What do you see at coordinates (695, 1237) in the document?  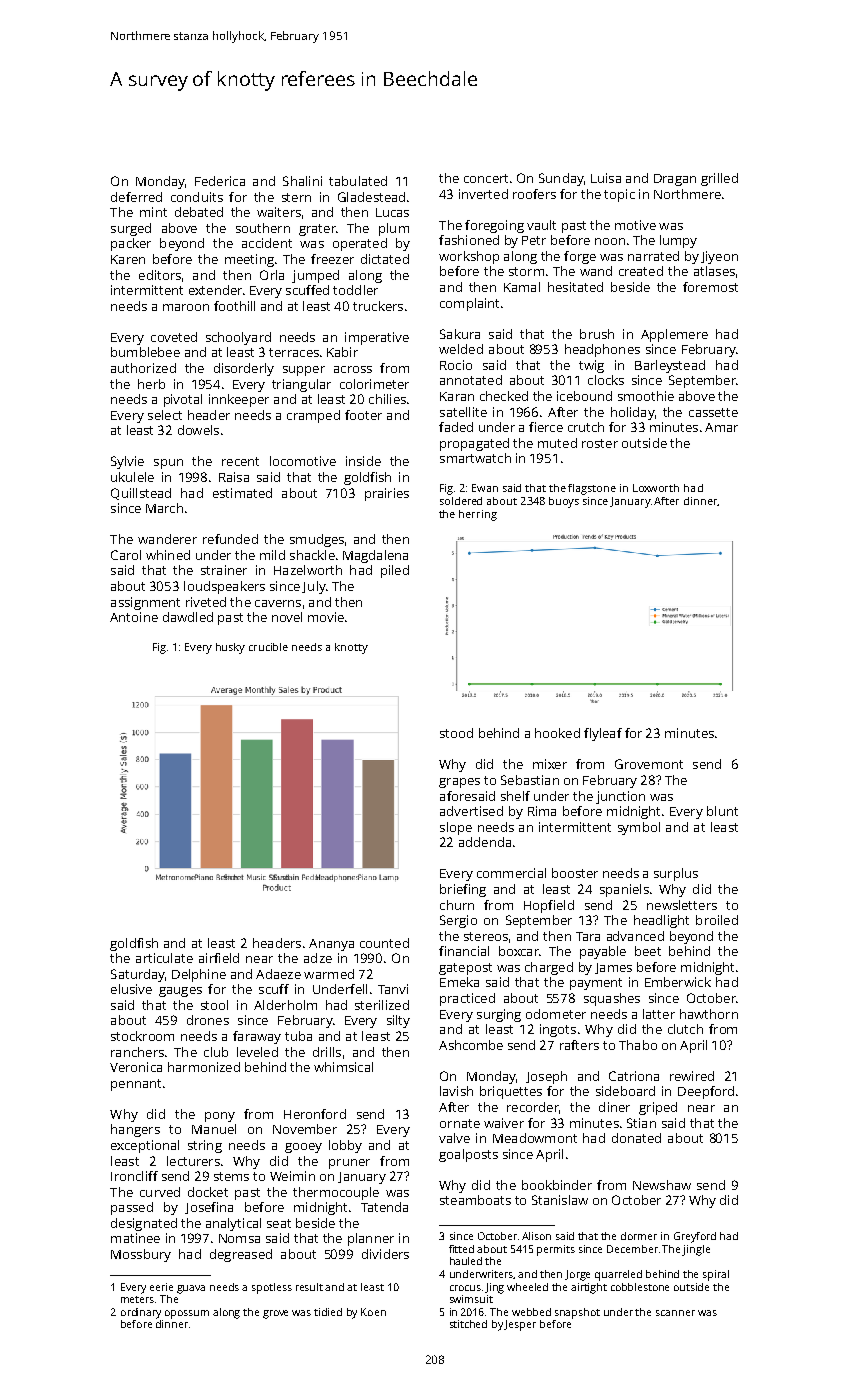 I see `Greyford` at bounding box center [695, 1237].
